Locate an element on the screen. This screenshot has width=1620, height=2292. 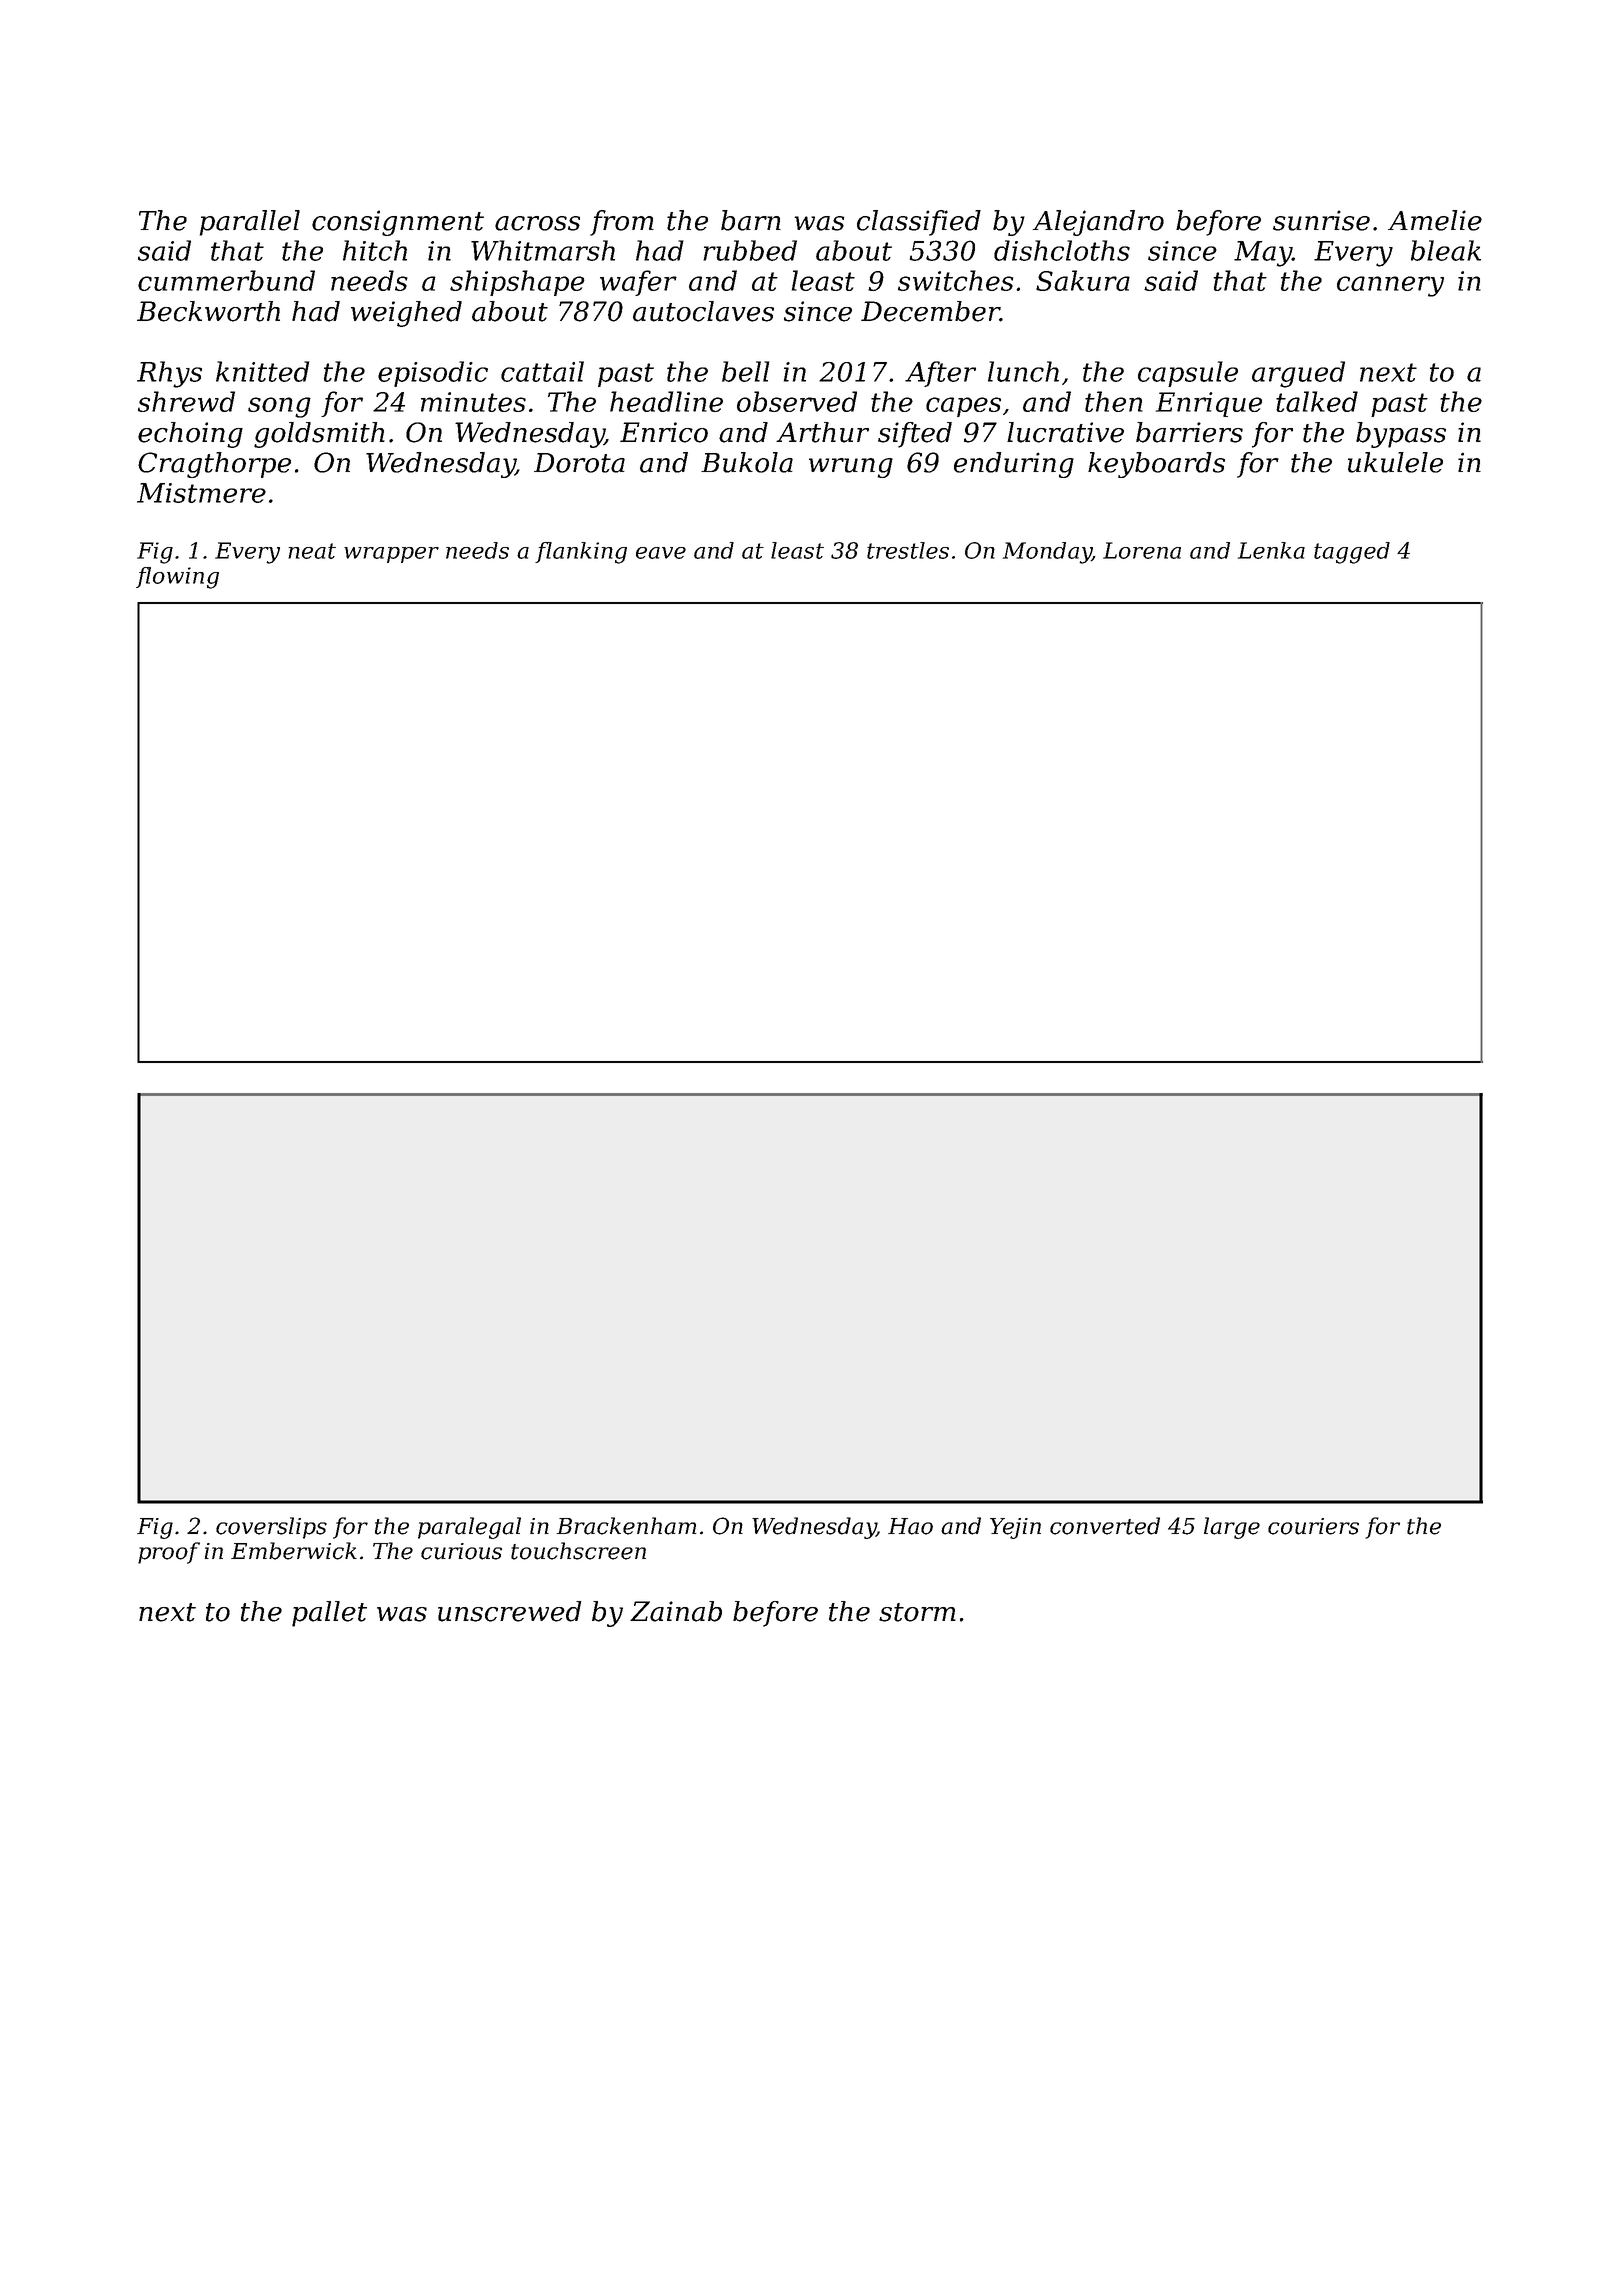
proof is located at coordinates (169, 1553).
